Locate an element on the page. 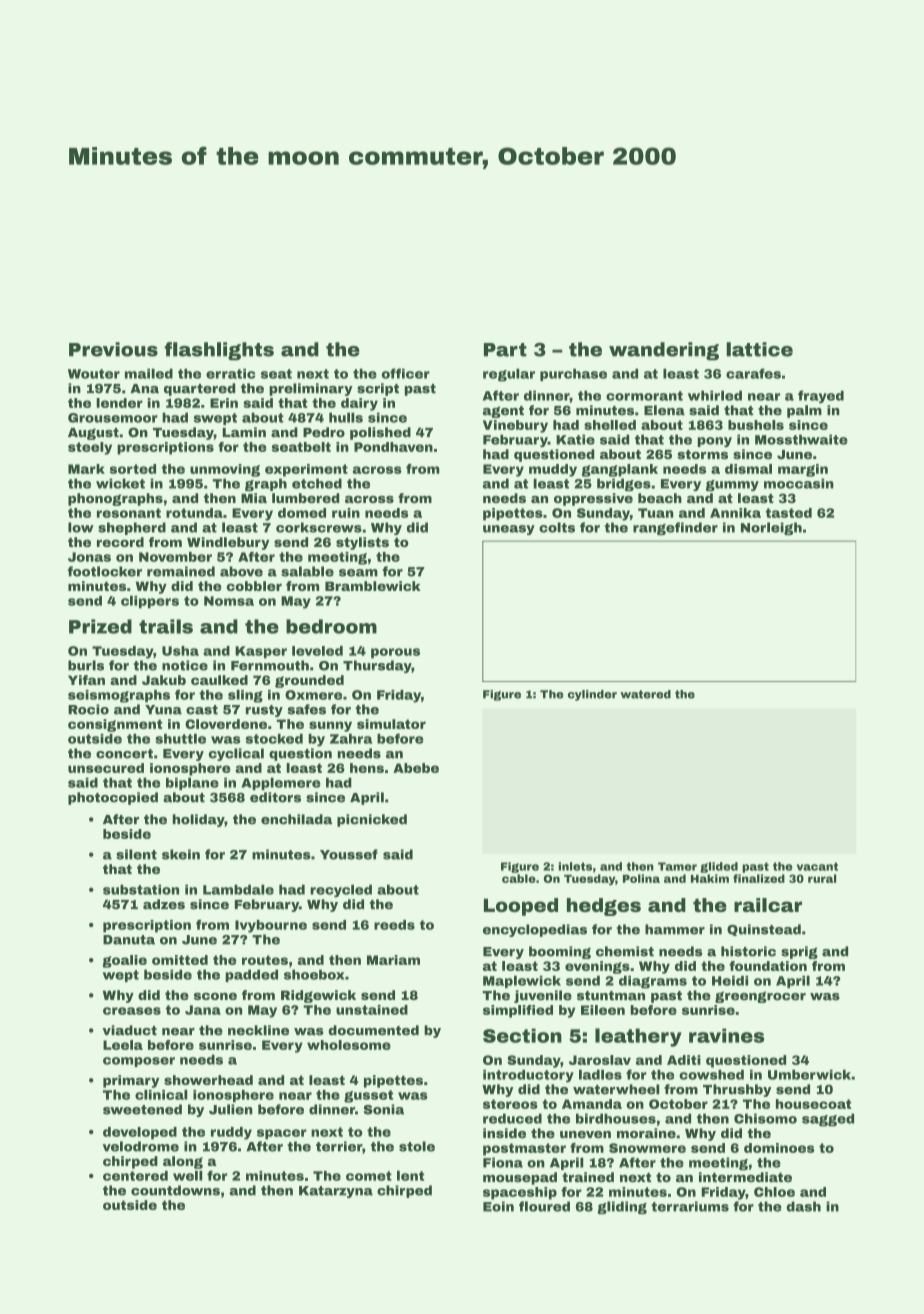 This page has width=924, height=1314. diagrams is located at coordinates (653, 982).
